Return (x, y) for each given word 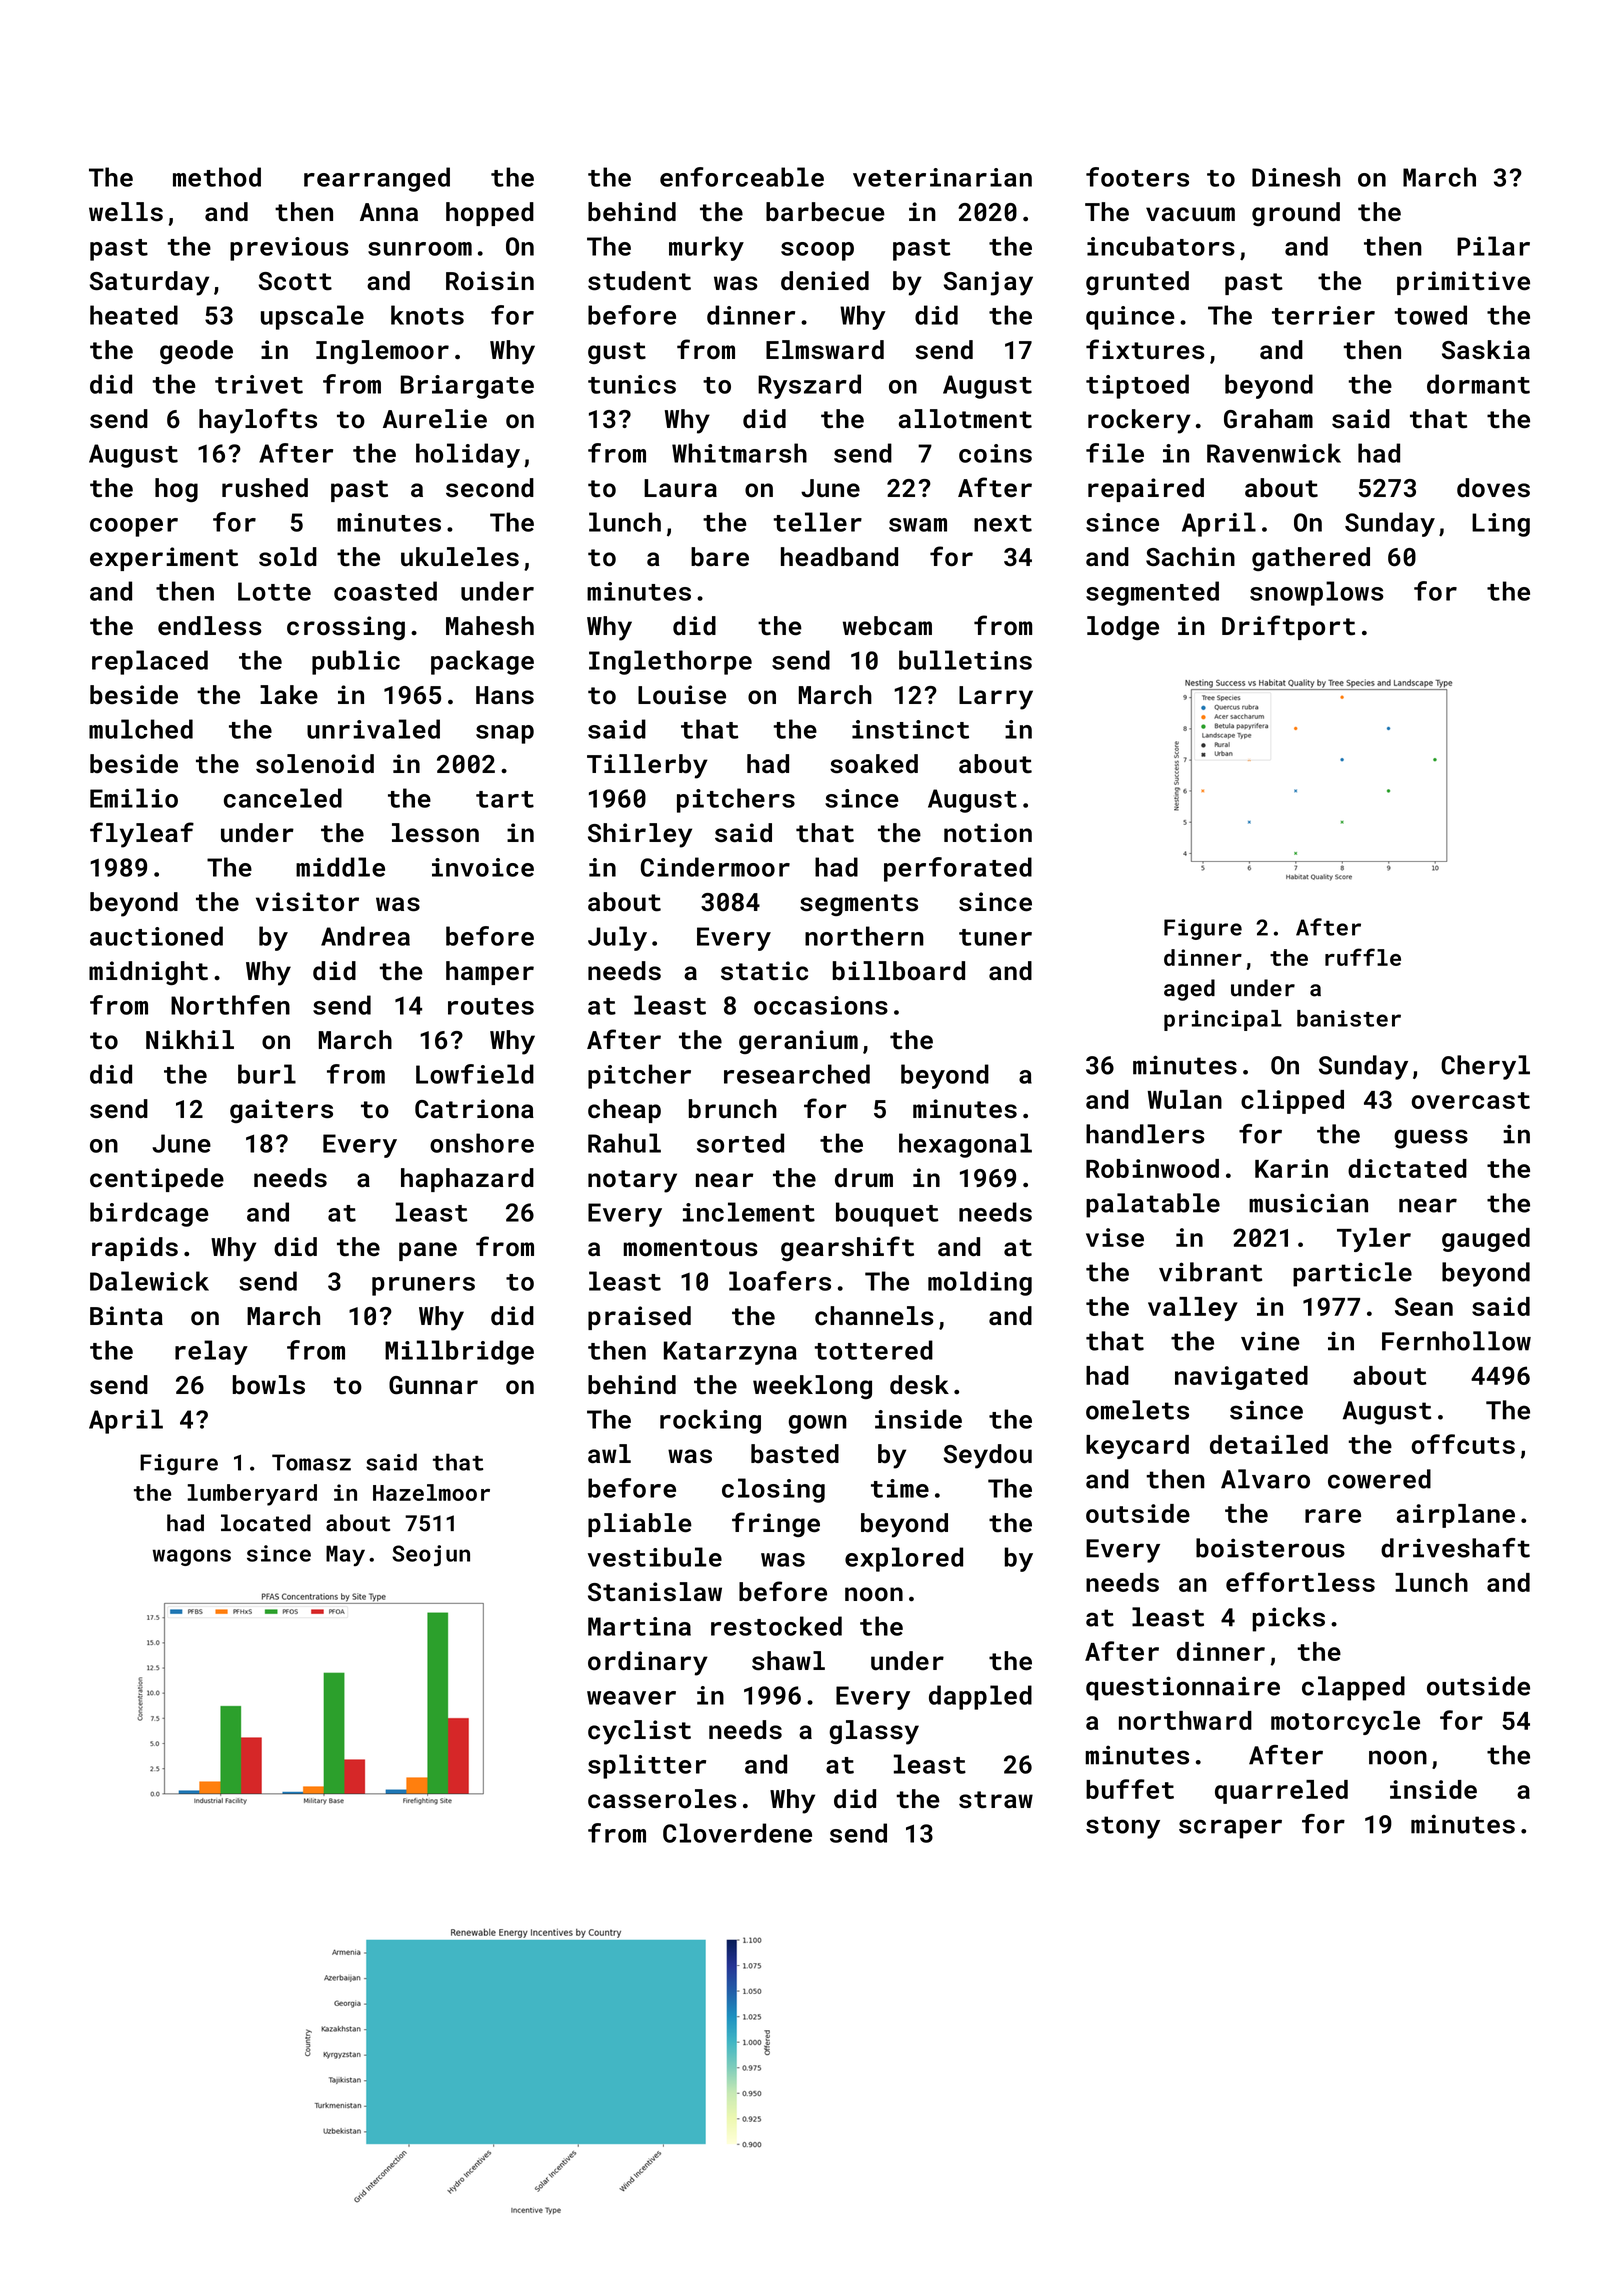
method (217, 177)
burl (267, 1074)
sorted (740, 1143)
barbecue (825, 212)
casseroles (662, 1799)
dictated (1407, 1168)
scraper (1230, 1829)
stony (1123, 1827)
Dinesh (1296, 177)
